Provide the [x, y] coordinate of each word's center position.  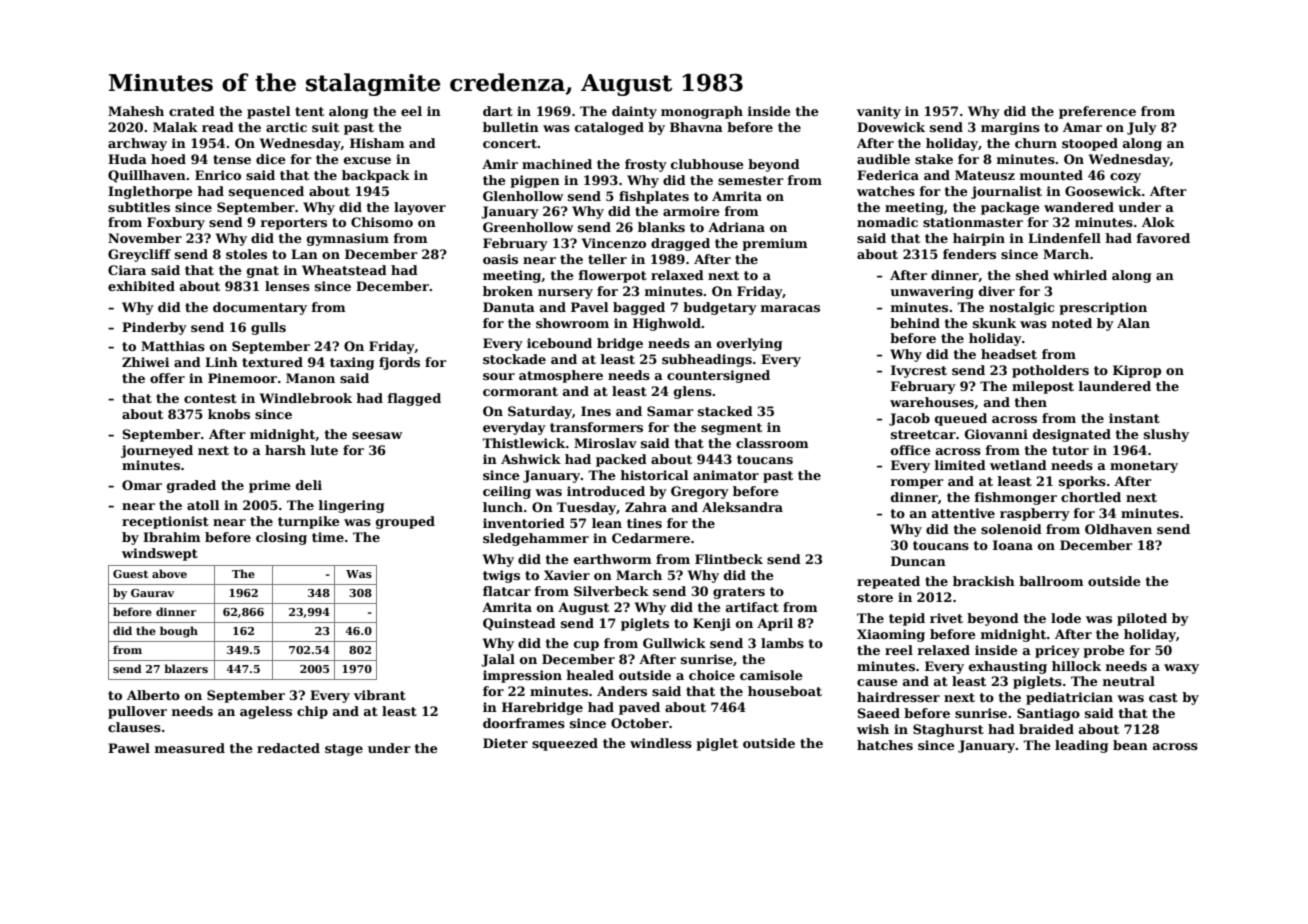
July [1142, 128]
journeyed [157, 451]
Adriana [736, 227]
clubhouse [707, 164]
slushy [1166, 435]
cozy [1125, 178]
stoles [246, 254]
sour [499, 376]
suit [325, 127]
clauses [134, 727]
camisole [771, 675]
